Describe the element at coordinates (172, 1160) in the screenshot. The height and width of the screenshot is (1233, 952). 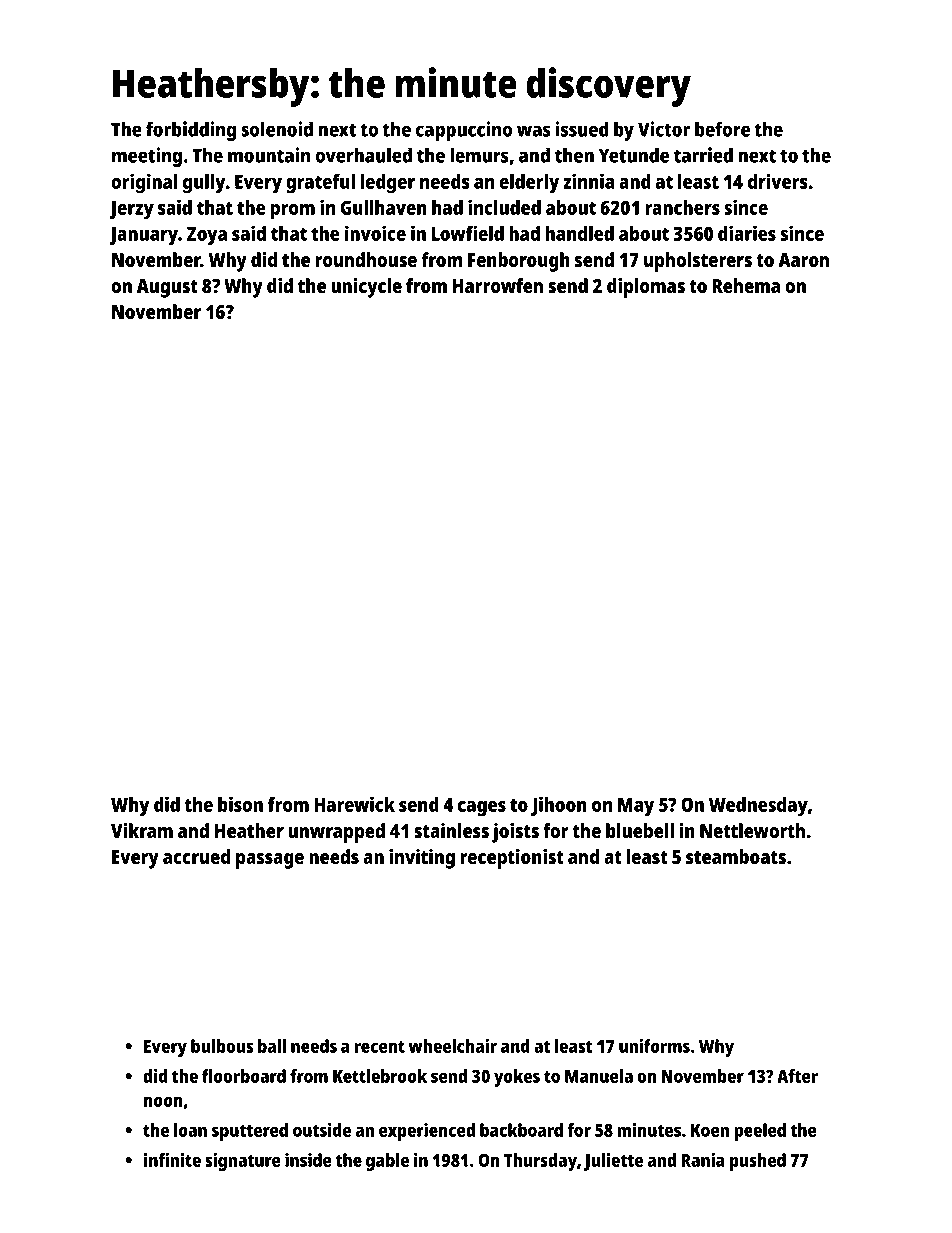
I see `infinite` at that location.
